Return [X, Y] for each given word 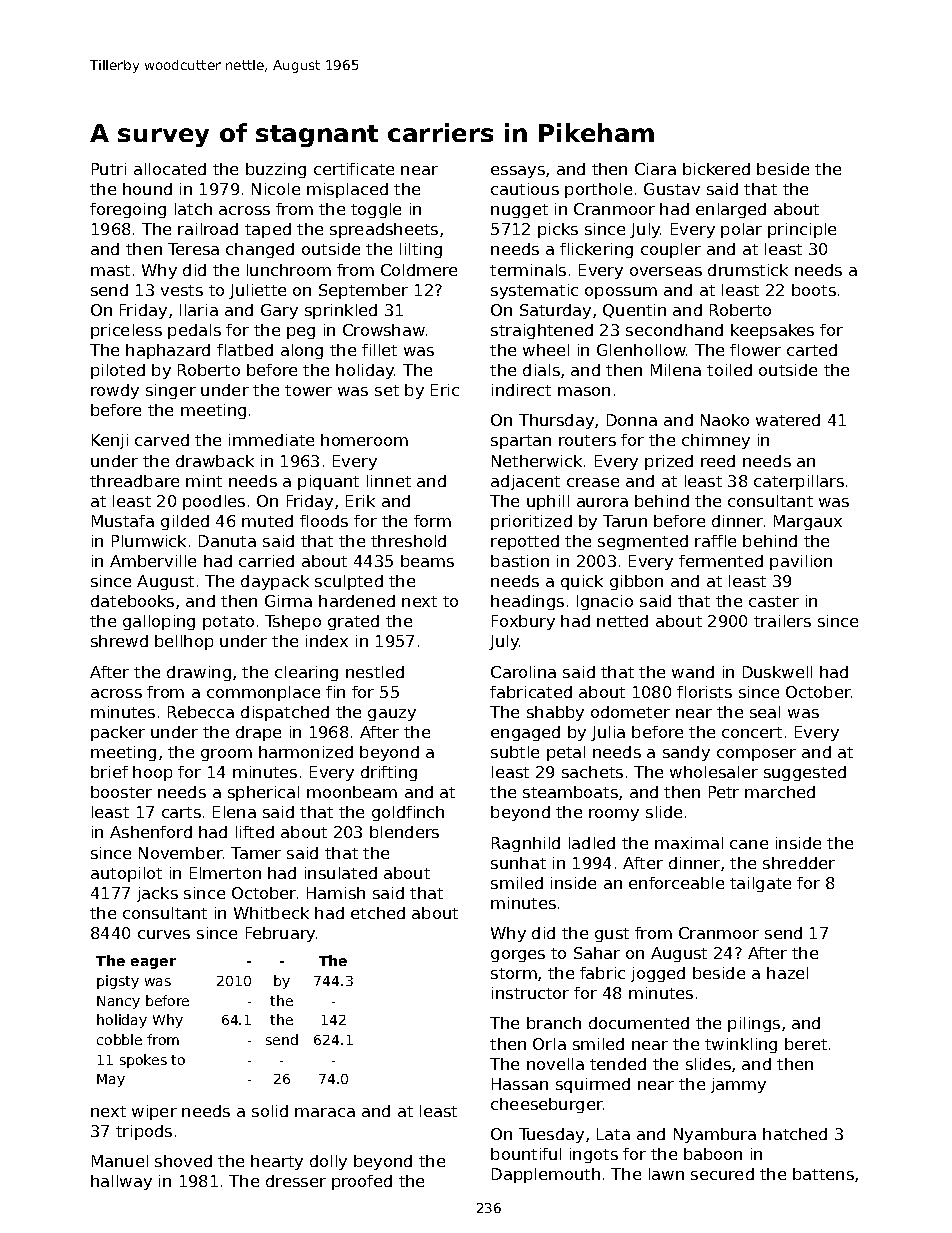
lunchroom [289, 270]
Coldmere [419, 270]
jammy [738, 1085]
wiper [154, 1112]
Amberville [153, 561]
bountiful [526, 1154]
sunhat [518, 863]
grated [353, 622]
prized [669, 462]
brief [109, 772]
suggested [805, 773]
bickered [716, 169]
